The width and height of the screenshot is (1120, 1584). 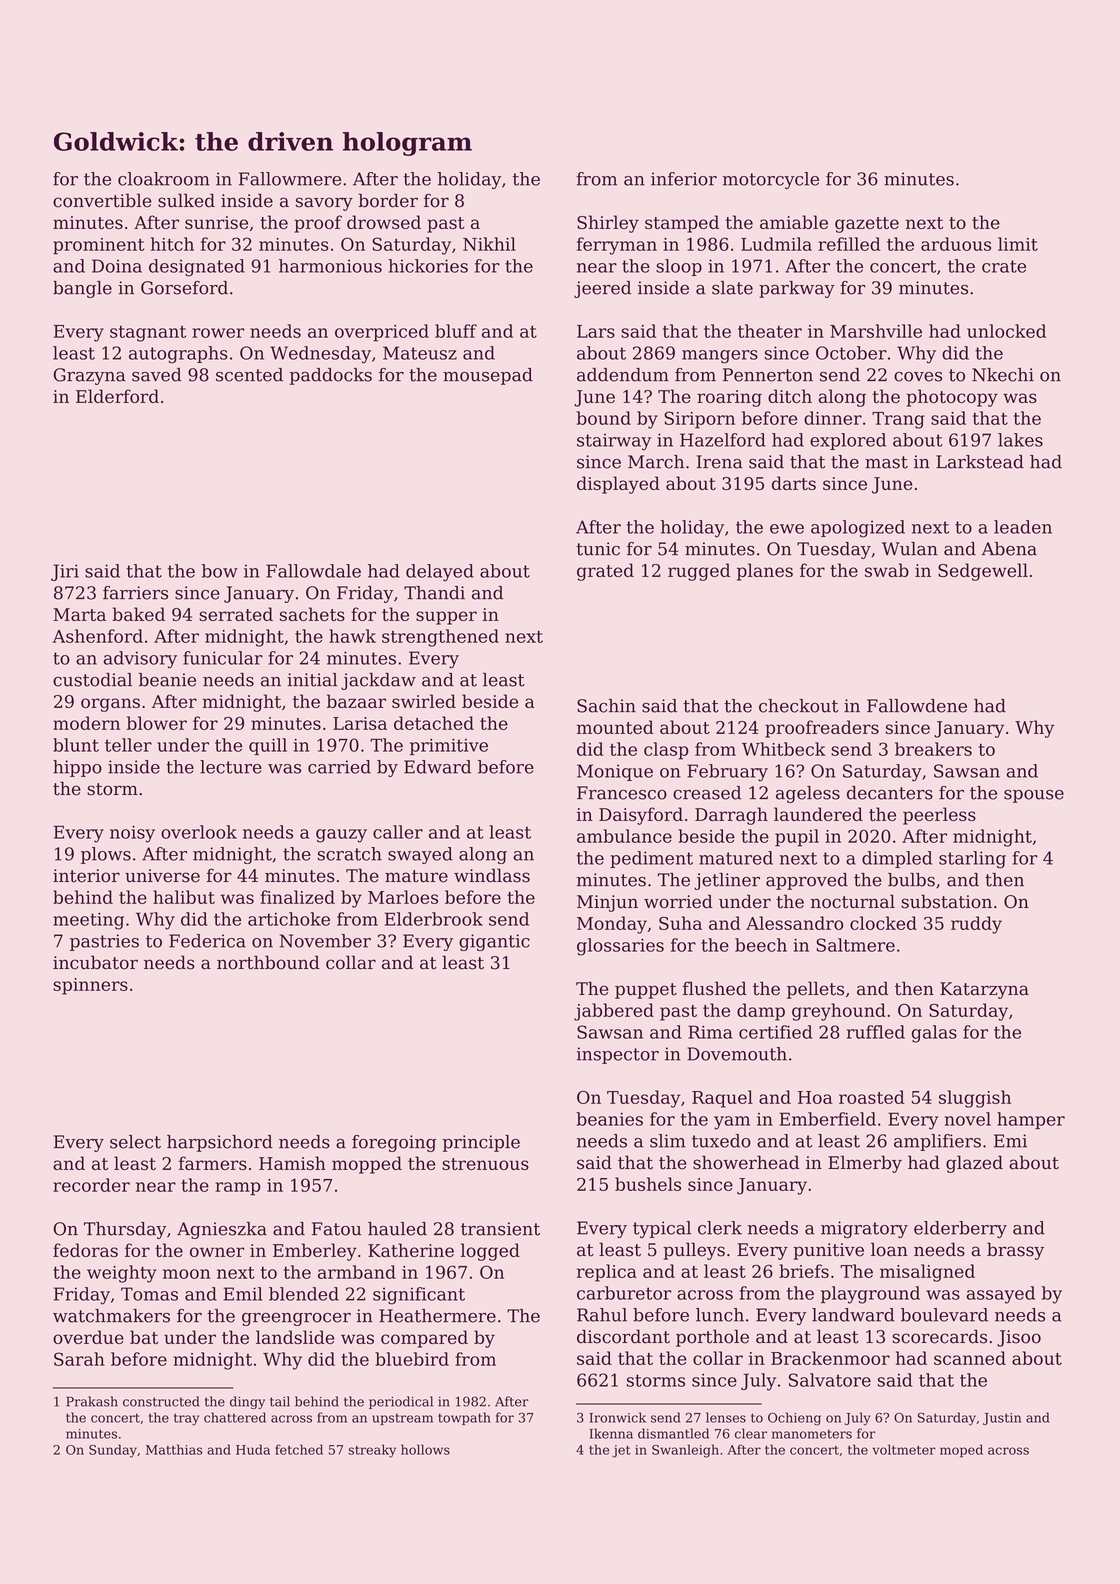 What do you see at coordinates (602, 289) in the screenshot?
I see `jeered` at bounding box center [602, 289].
